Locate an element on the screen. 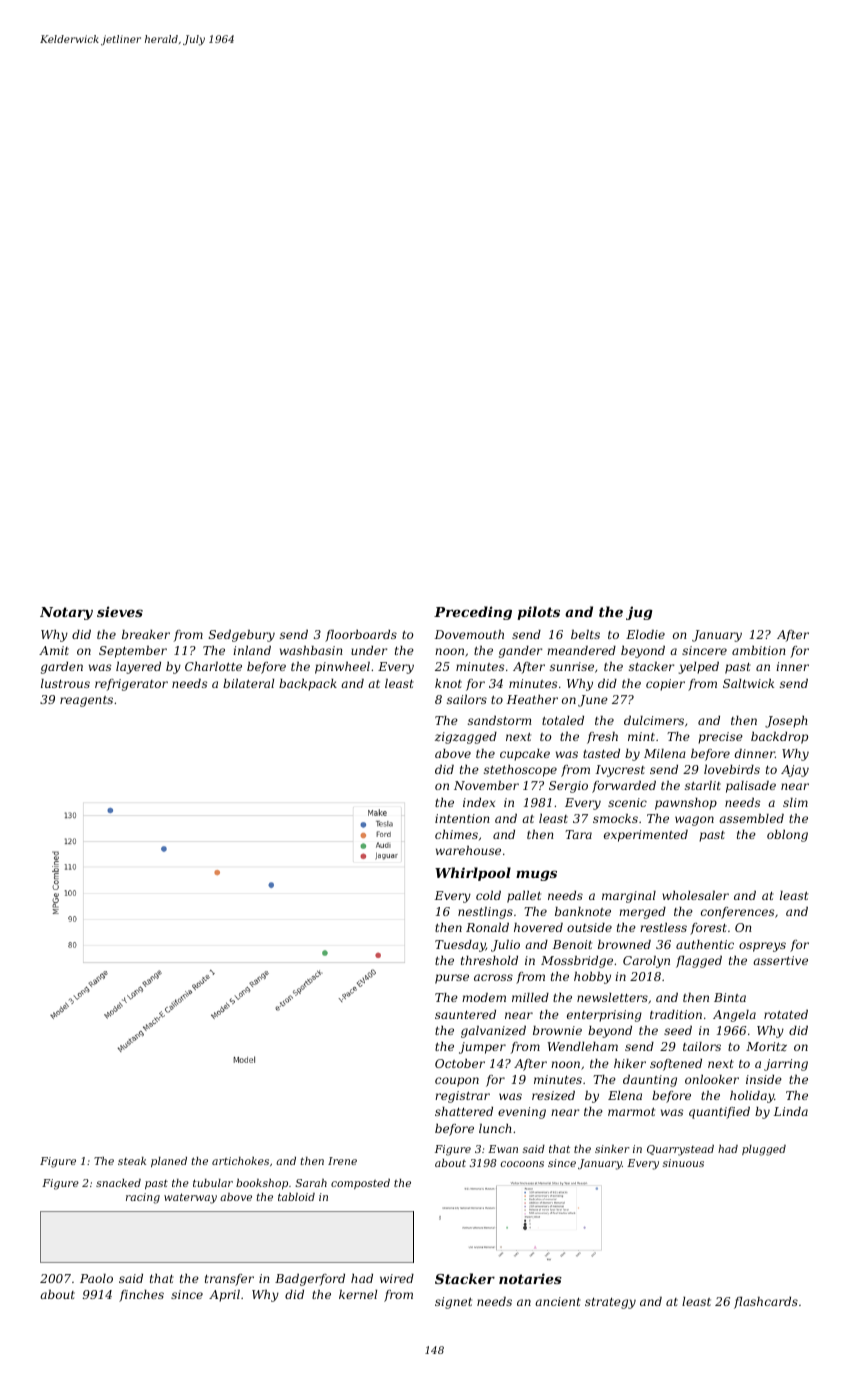  finches is located at coordinates (141, 1296).
